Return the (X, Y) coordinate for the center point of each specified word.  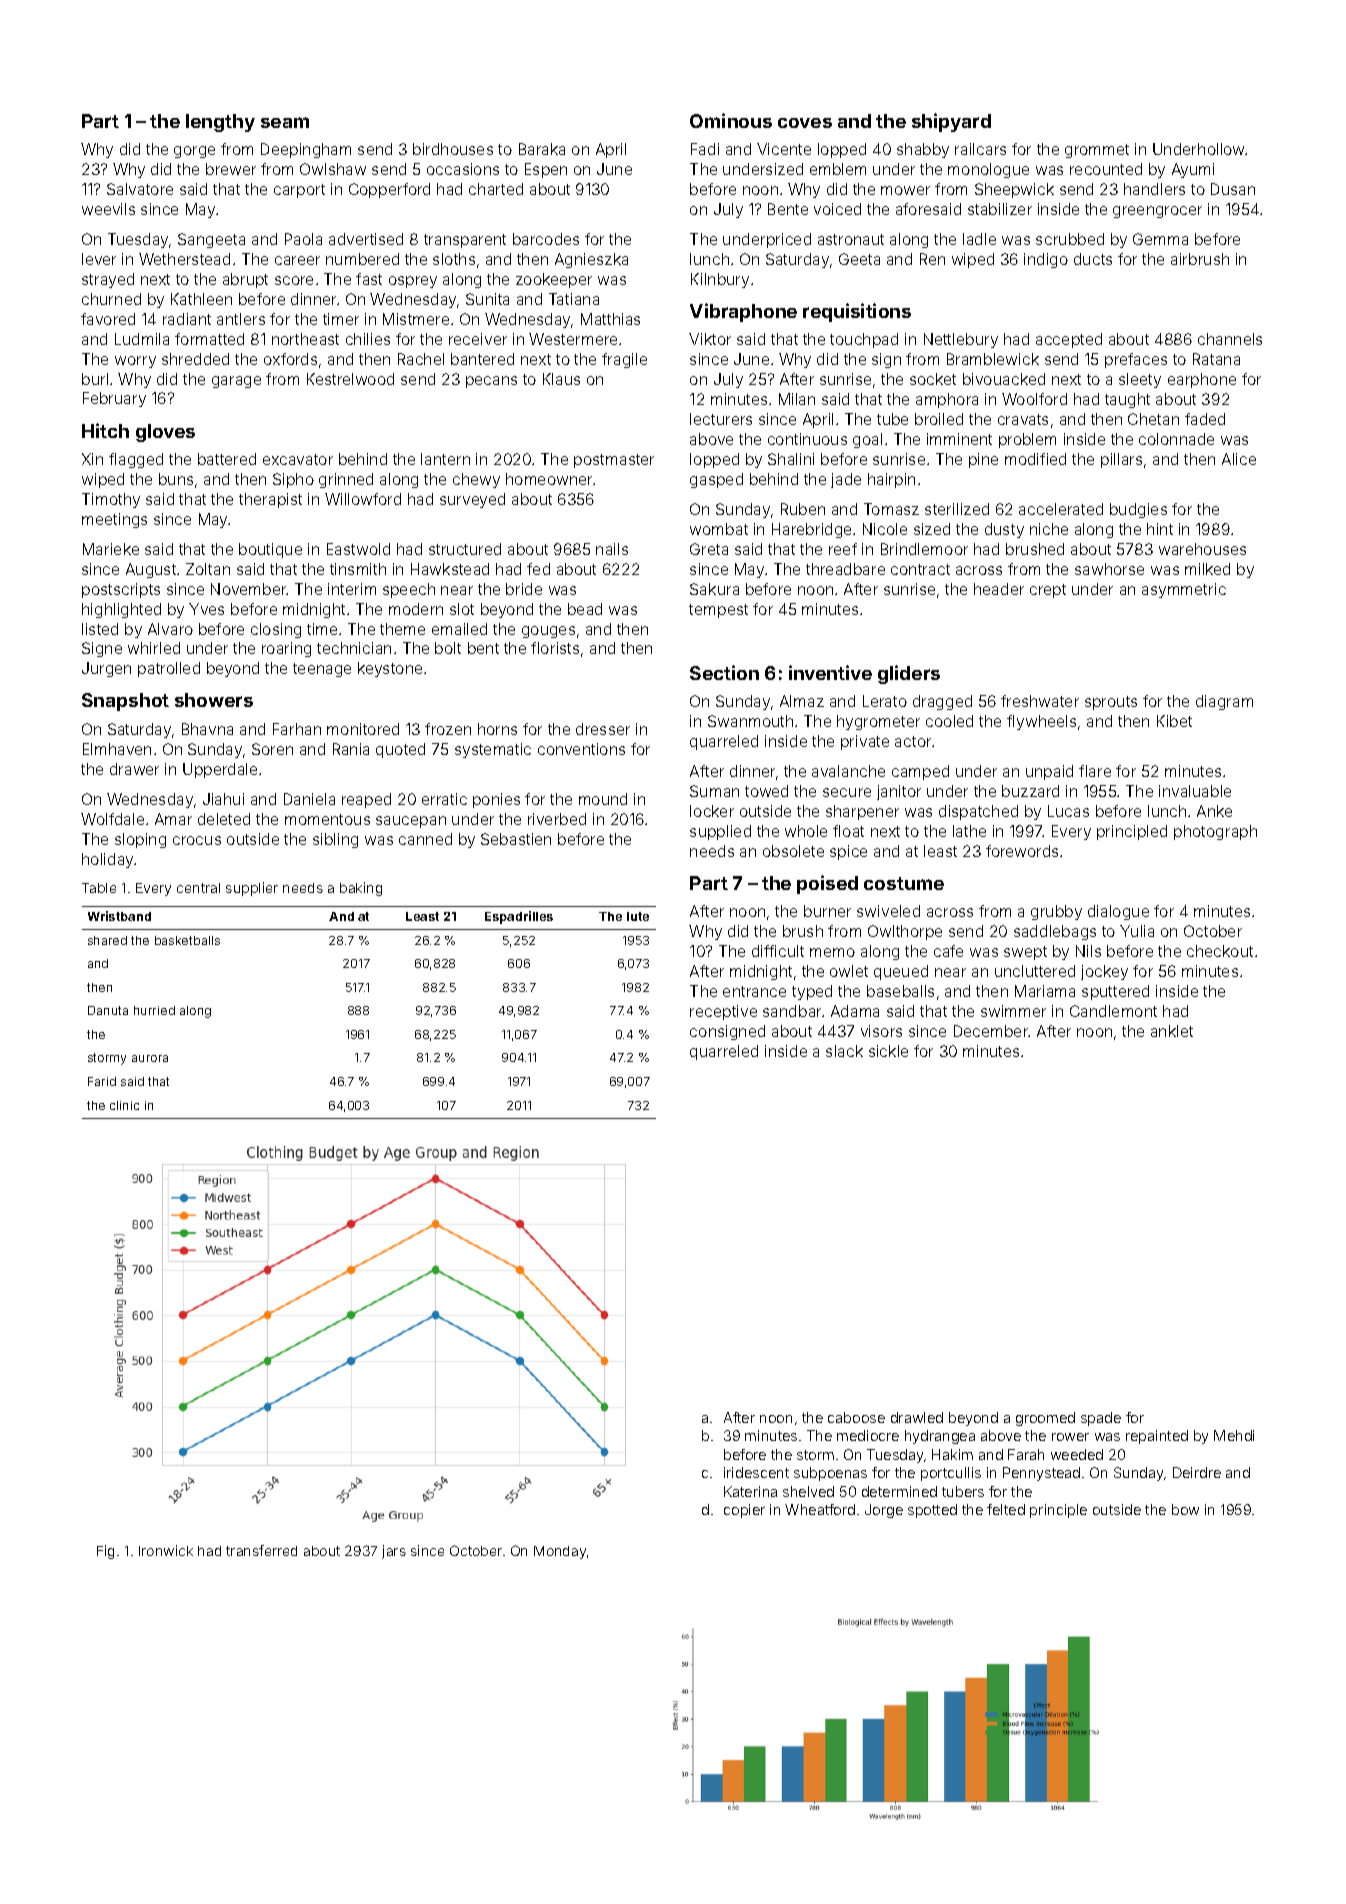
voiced (837, 209)
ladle (979, 239)
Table (99, 888)
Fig (105, 1552)
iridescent (756, 1472)
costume (904, 883)
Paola (303, 239)
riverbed (557, 819)
